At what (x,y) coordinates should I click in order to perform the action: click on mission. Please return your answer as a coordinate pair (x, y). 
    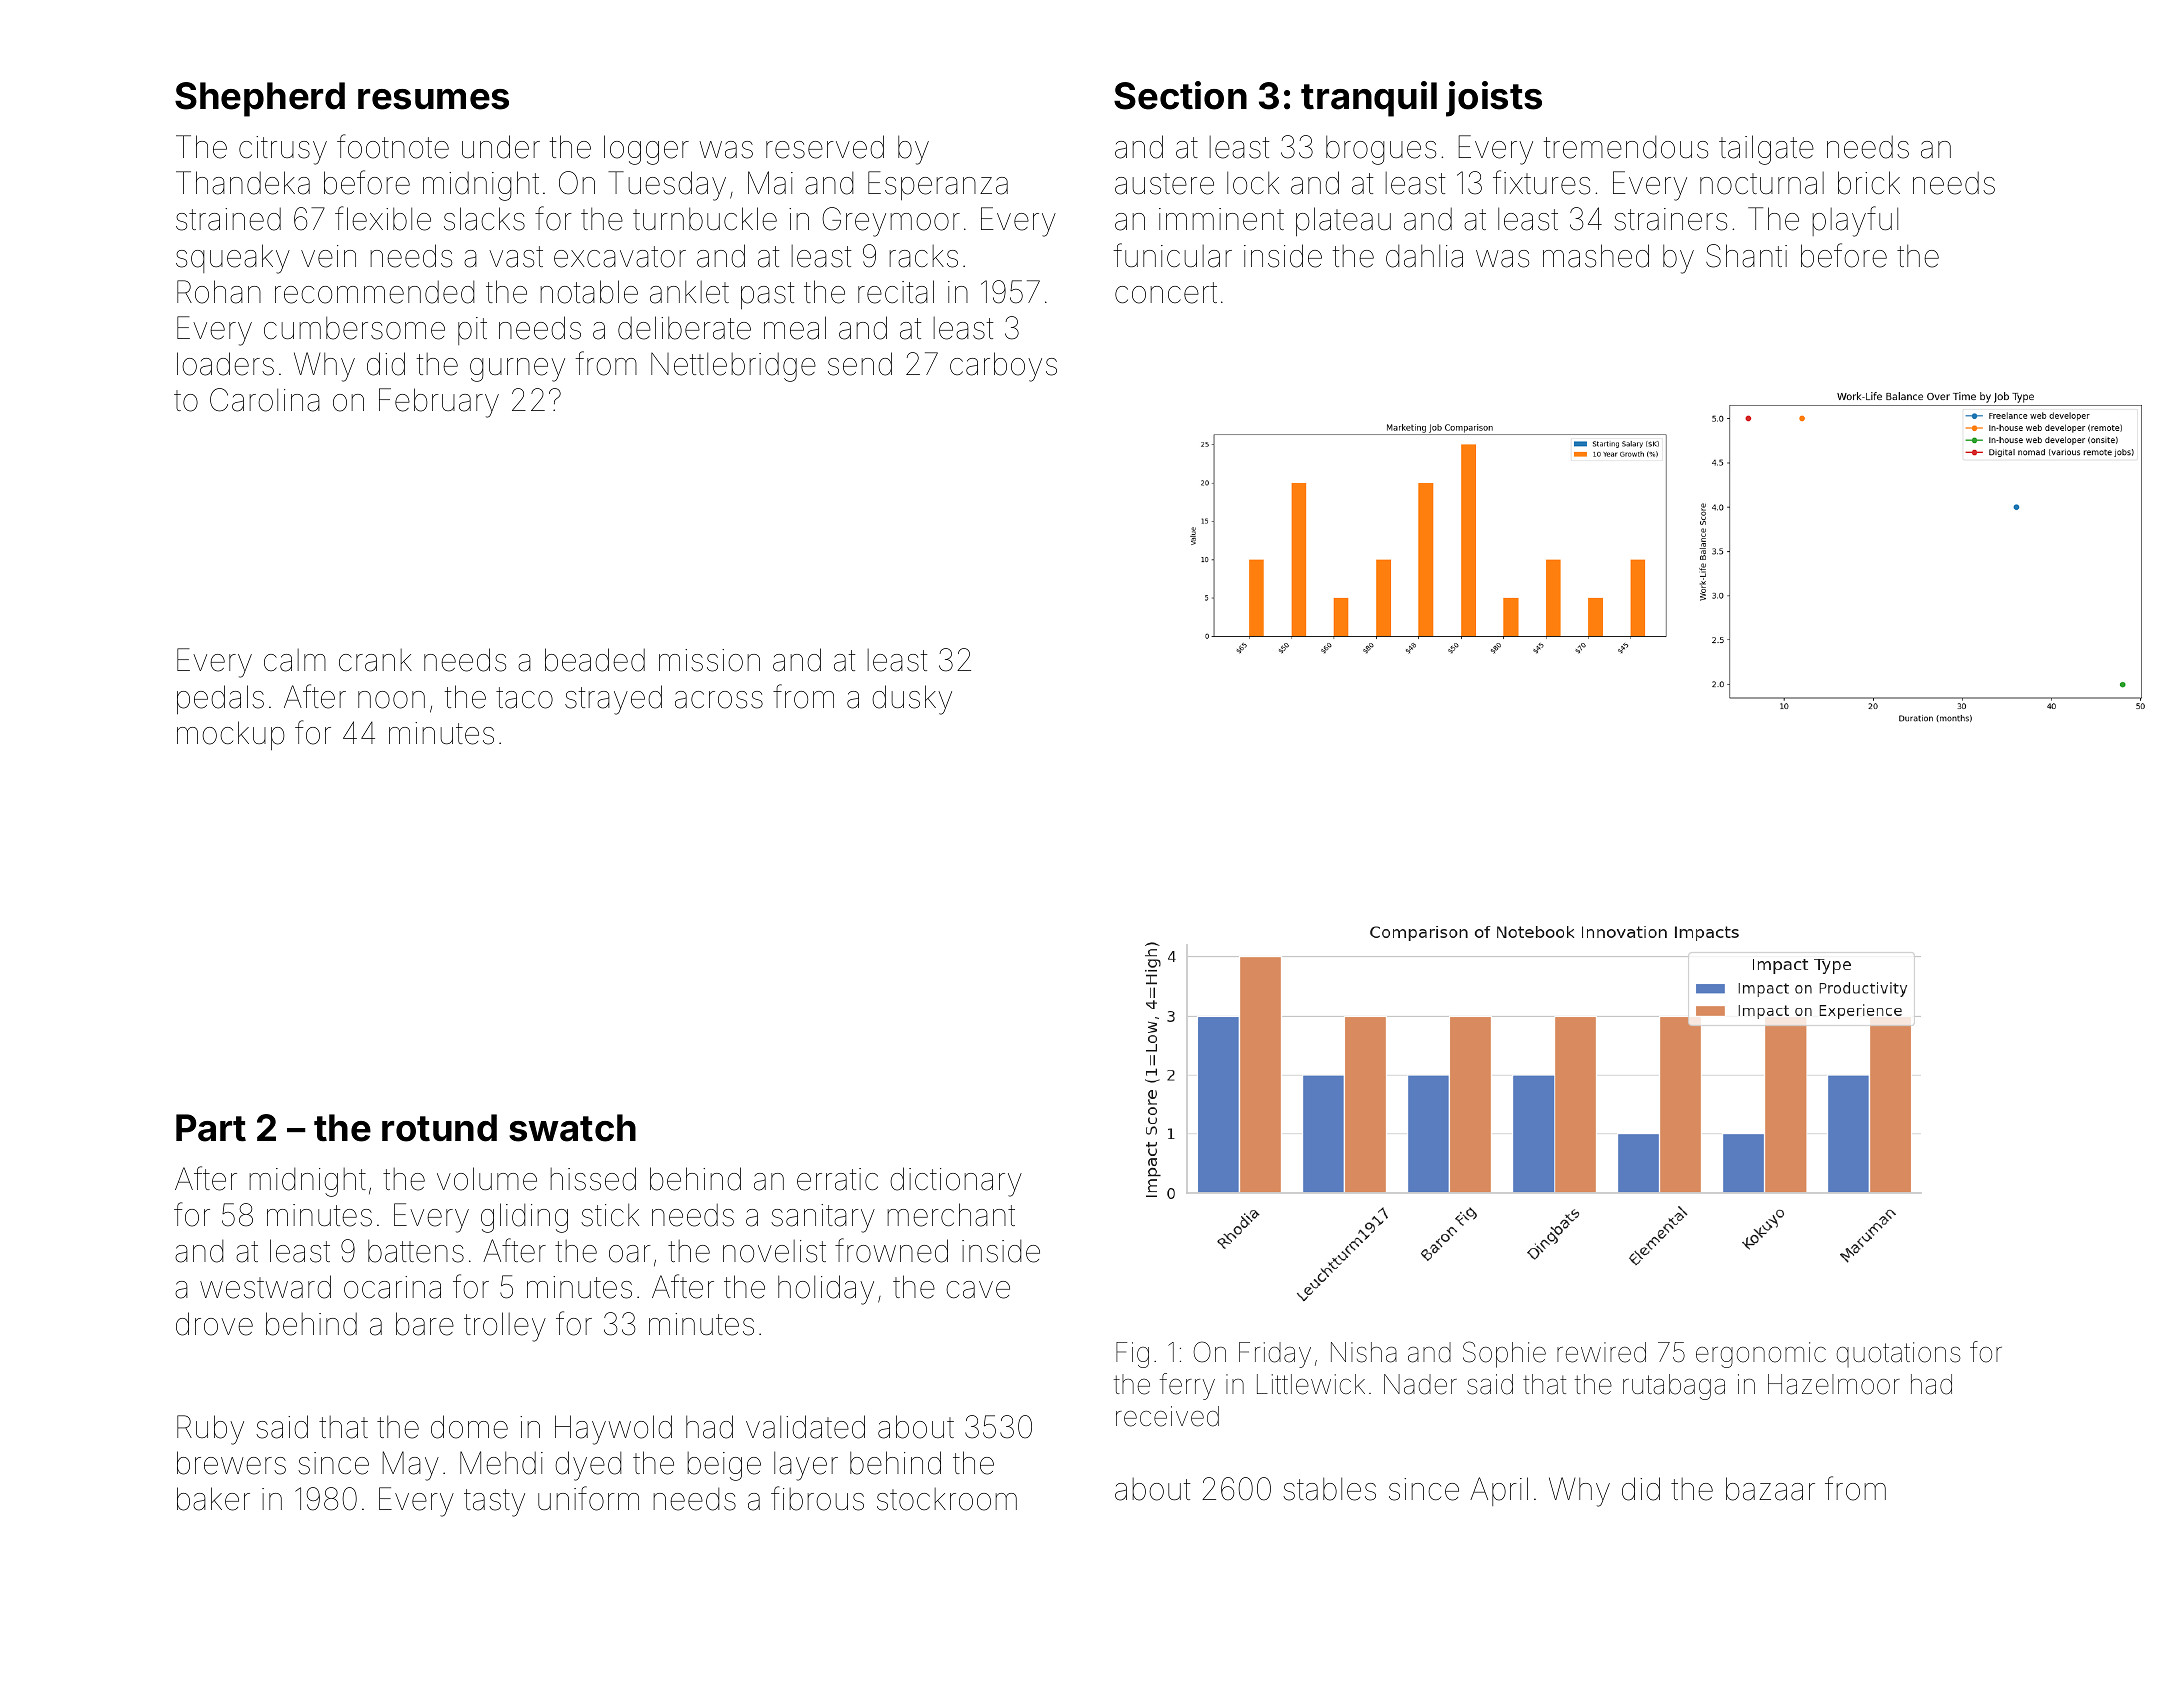
    Looking at the image, I should click on (709, 660).
